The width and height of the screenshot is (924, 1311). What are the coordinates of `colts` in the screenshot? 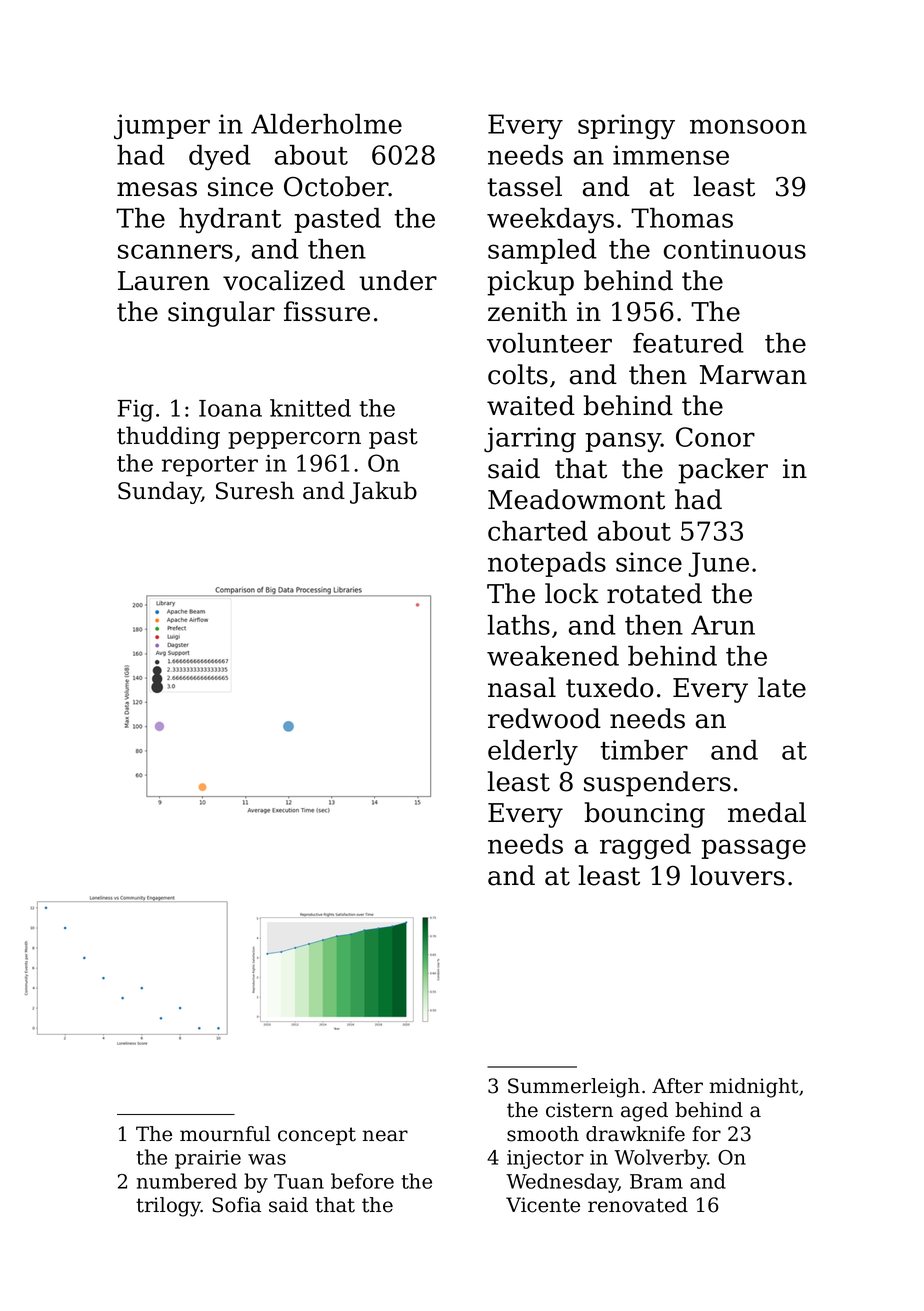 It's located at (518, 374).
